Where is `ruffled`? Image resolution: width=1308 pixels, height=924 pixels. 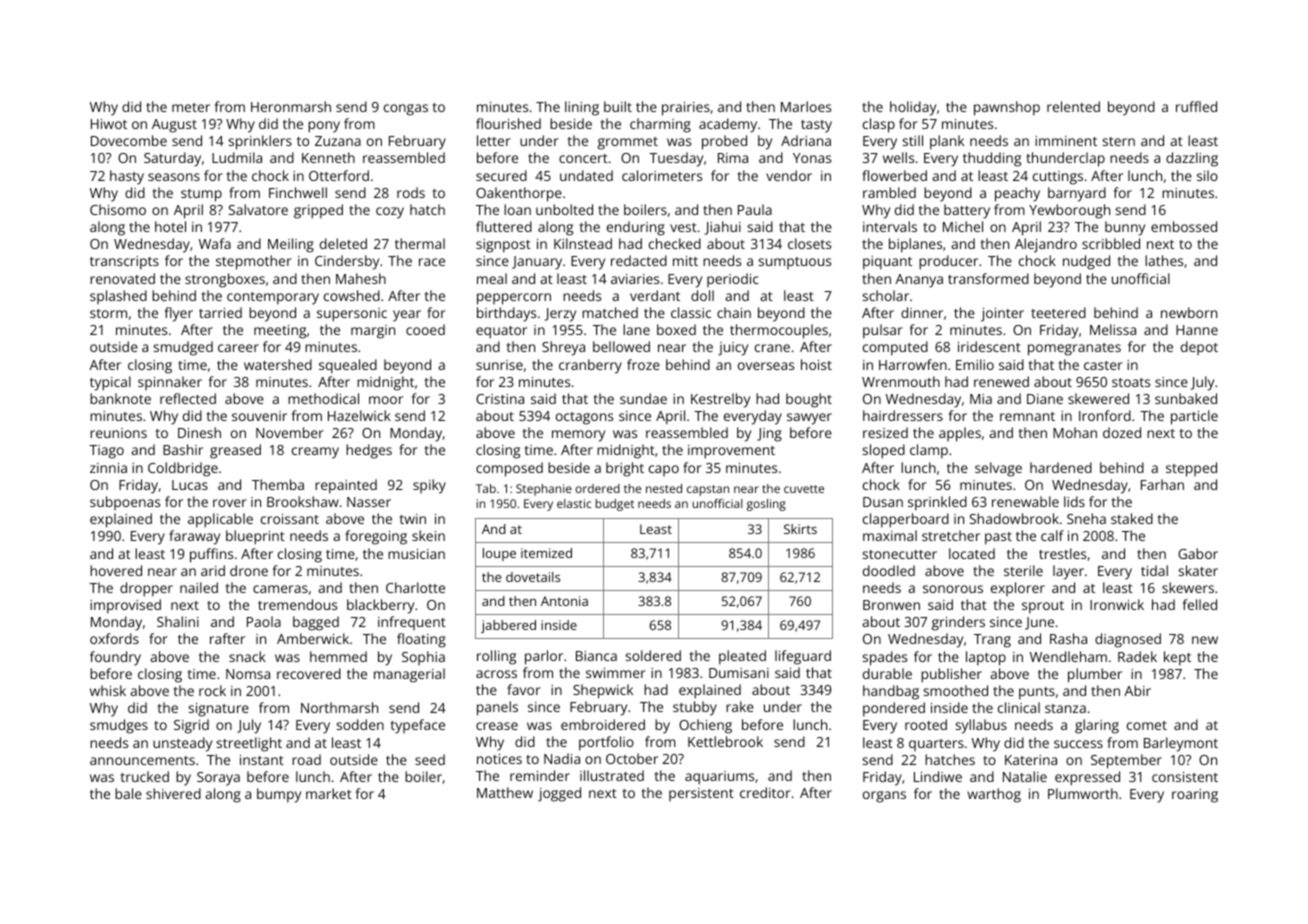 ruffled is located at coordinates (1196, 106).
